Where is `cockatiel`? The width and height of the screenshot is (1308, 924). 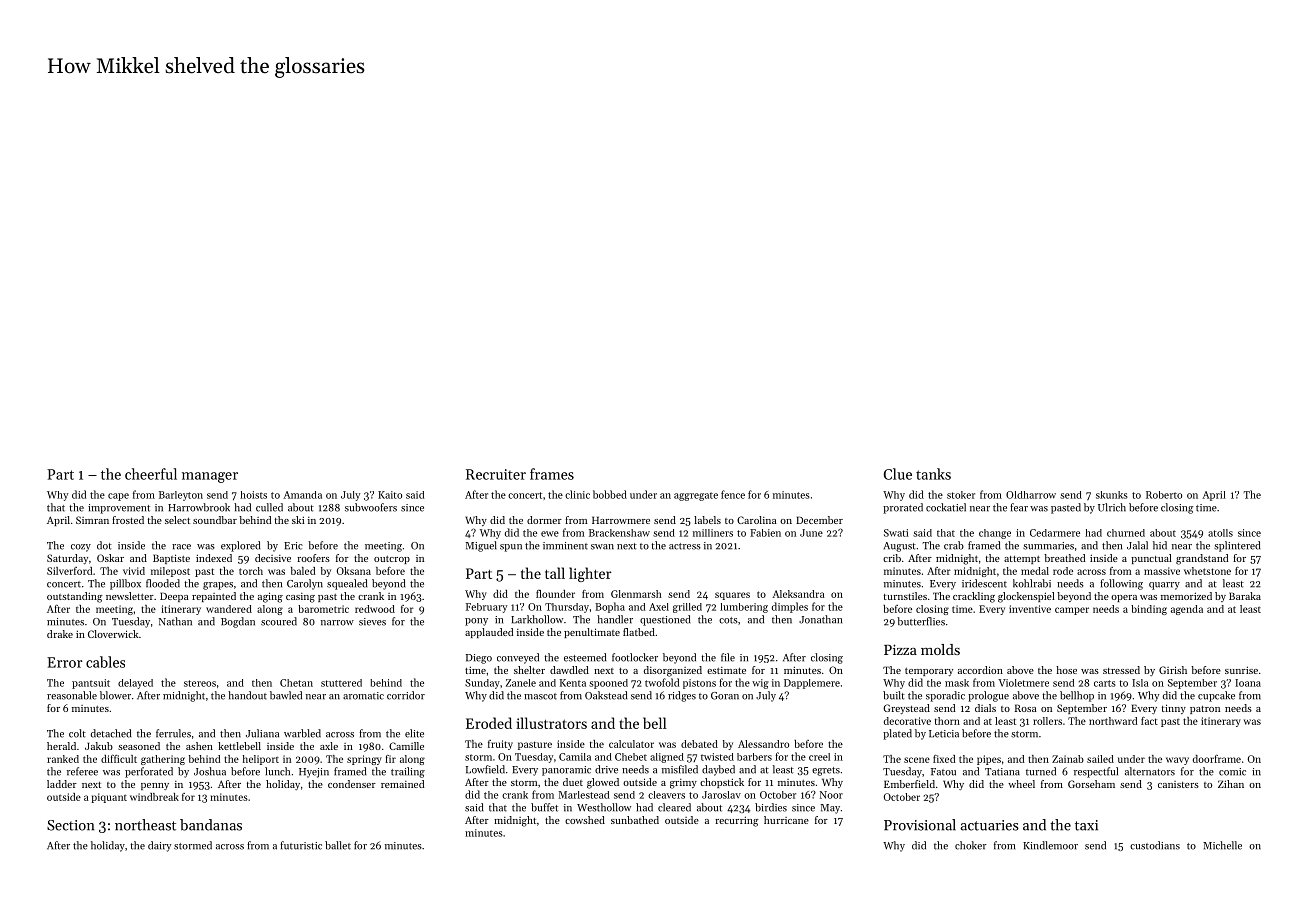 cockatiel is located at coordinates (946, 507).
